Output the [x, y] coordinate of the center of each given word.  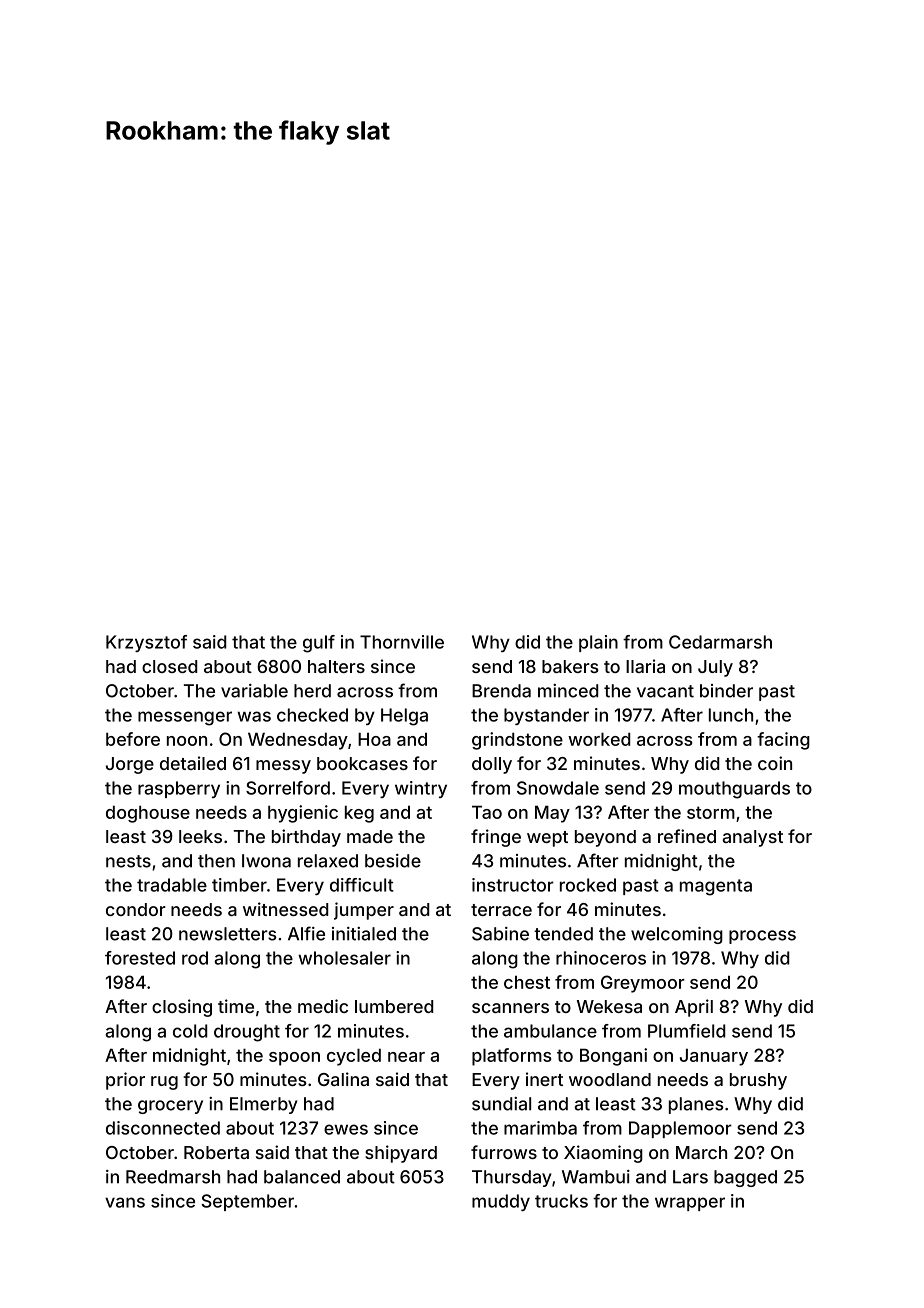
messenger [185, 718]
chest [527, 982]
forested [140, 958]
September [248, 1202]
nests [128, 861]
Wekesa [609, 1006]
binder [726, 691]
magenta [716, 887]
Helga [404, 717]
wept [547, 839]
